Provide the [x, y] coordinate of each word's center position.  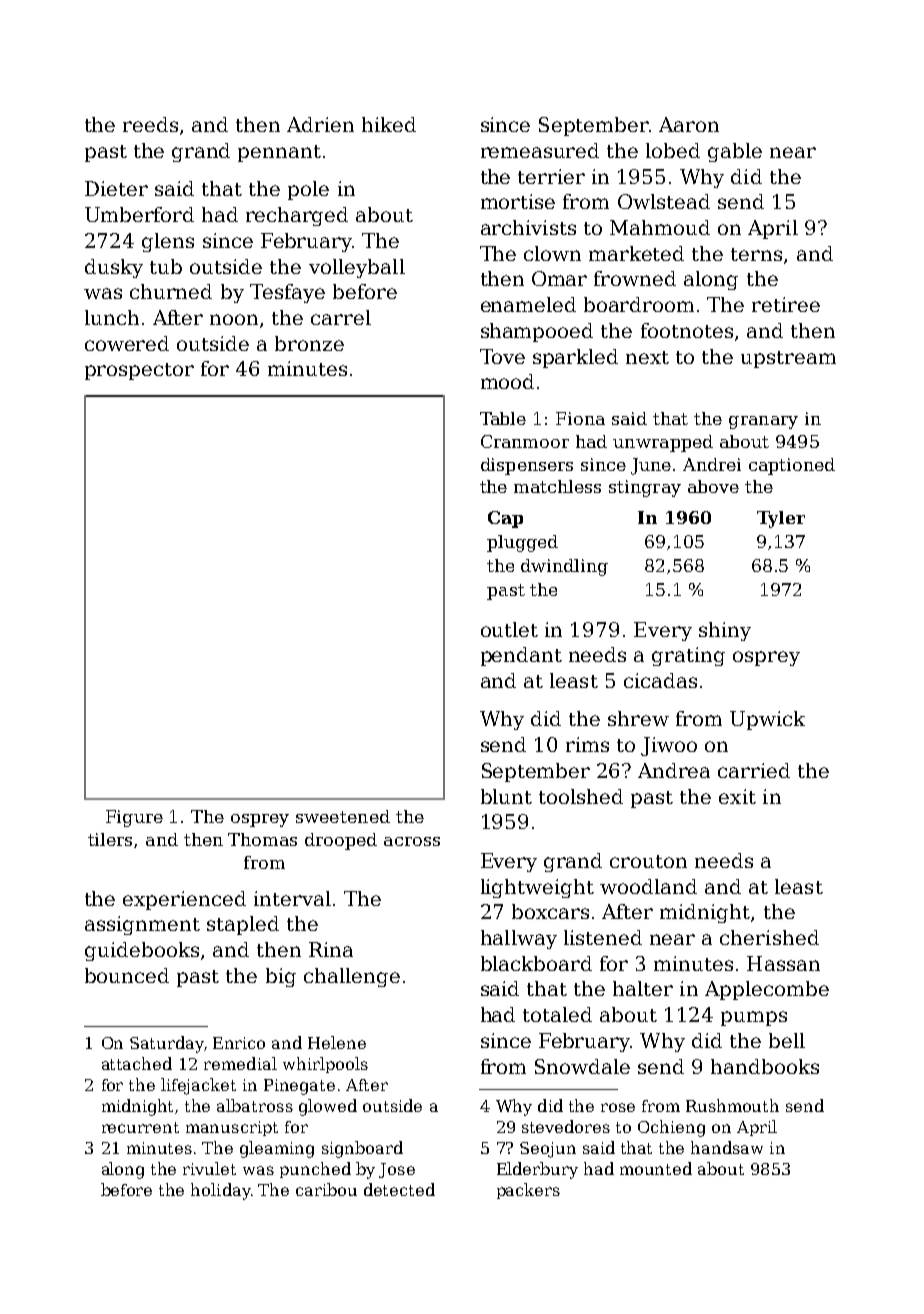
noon [234, 319]
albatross [255, 1105]
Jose [397, 1170]
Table [503, 418]
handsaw [727, 1147]
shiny [725, 631]
